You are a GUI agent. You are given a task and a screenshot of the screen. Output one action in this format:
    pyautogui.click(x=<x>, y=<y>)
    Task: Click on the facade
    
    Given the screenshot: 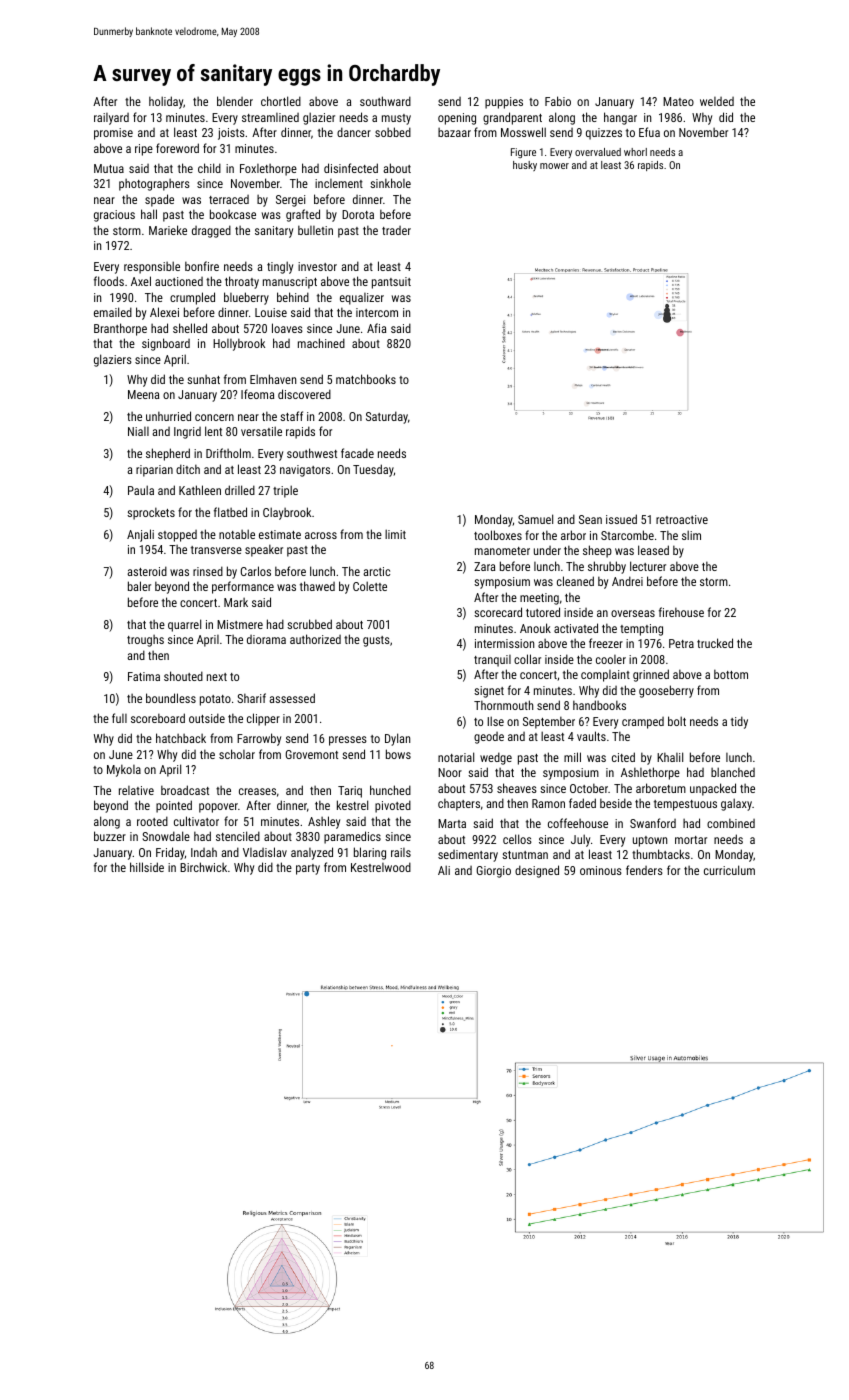 What is the action you would take?
    pyautogui.click(x=357, y=453)
